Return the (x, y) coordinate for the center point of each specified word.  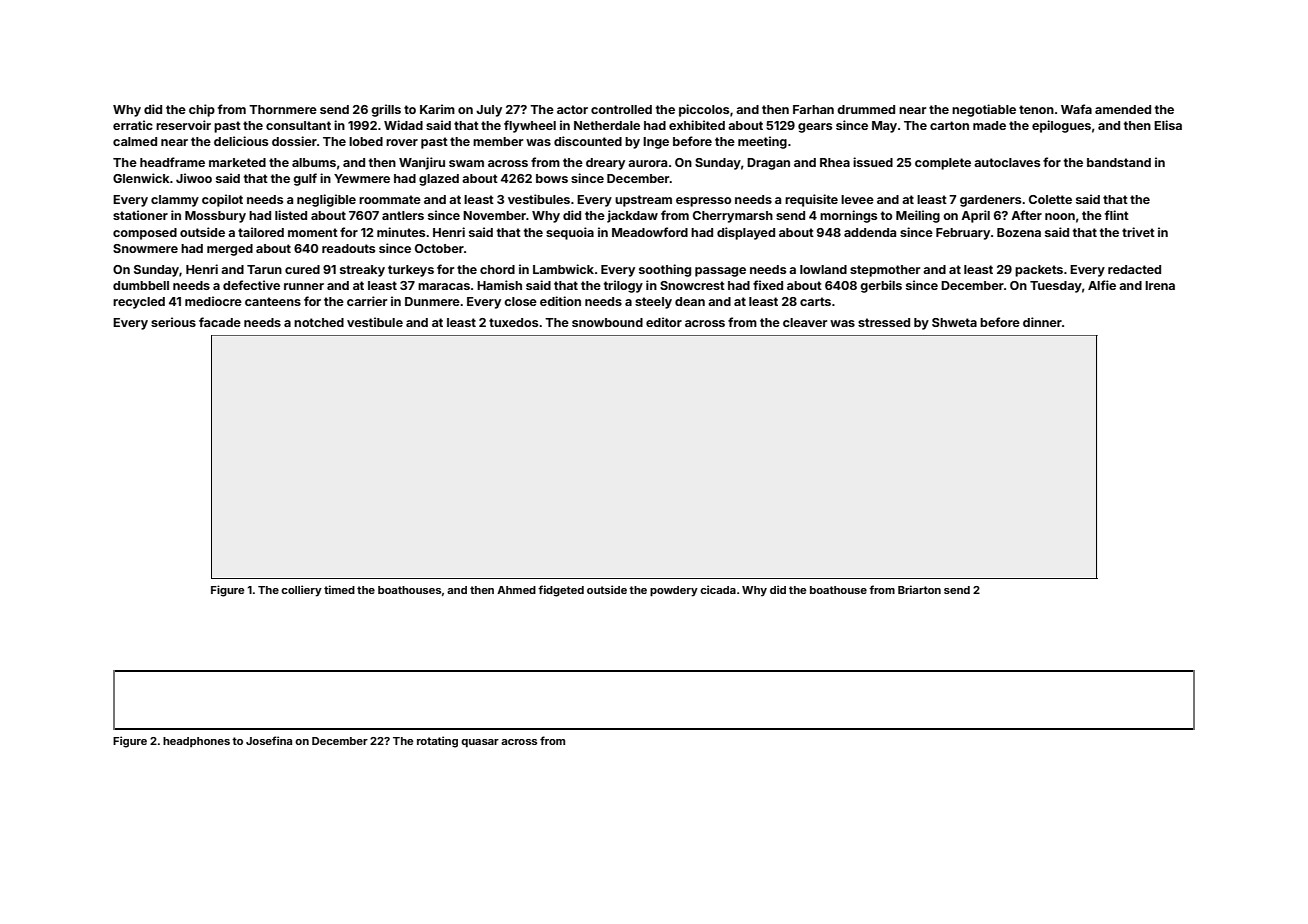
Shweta (954, 322)
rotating (437, 742)
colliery (301, 591)
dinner (1042, 322)
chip (202, 110)
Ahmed (516, 590)
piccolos (704, 110)
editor (664, 322)
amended (1123, 109)
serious (173, 322)
